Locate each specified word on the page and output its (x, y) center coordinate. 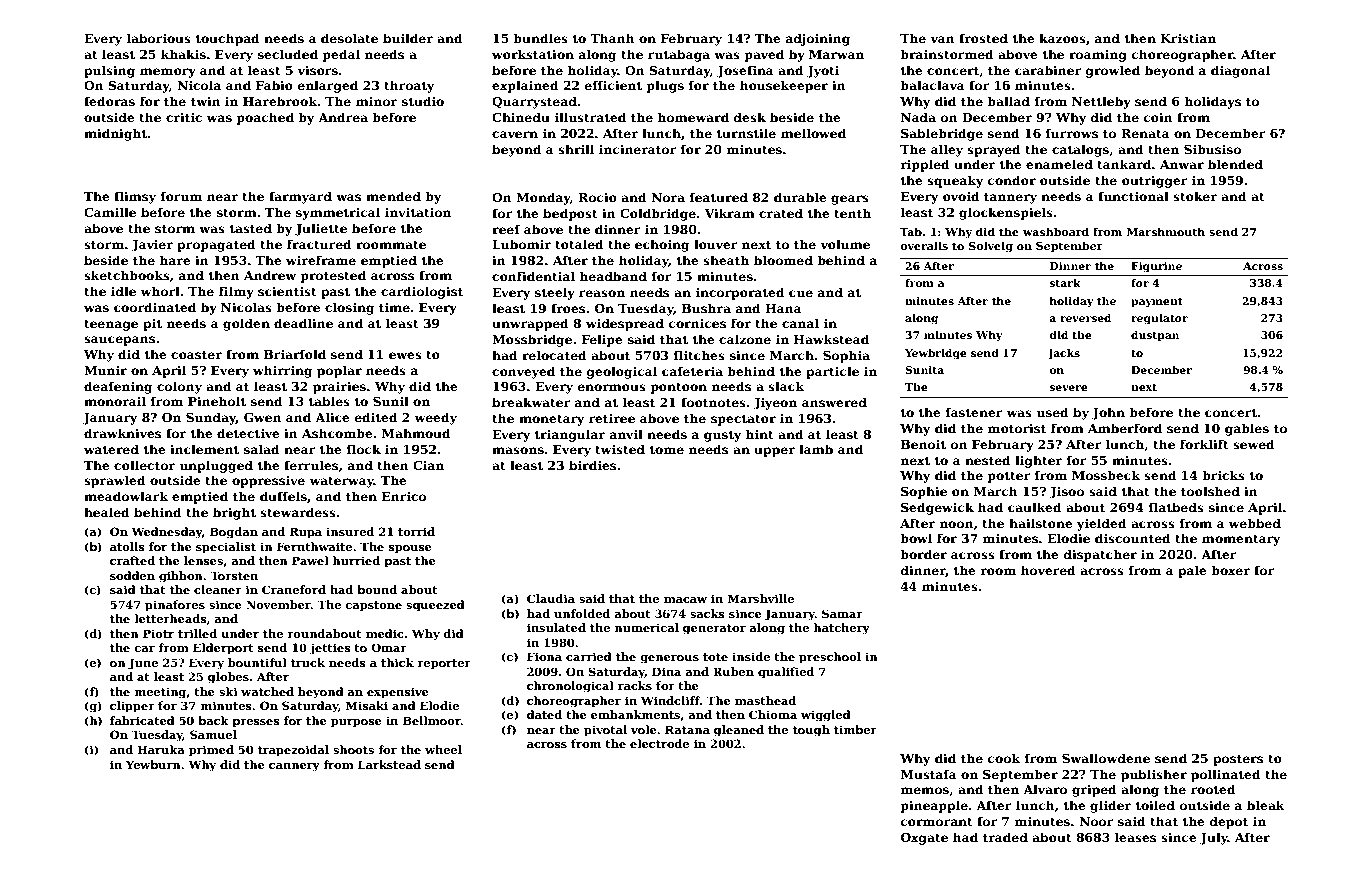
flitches (699, 355)
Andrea (343, 117)
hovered (1048, 570)
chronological (570, 687)
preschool (830, 658)
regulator (1159, 319)
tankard (1124, 164)
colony (179, 387)
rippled (925, 165)
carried (589, 656)
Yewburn (153, 764)
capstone (373, 606)
